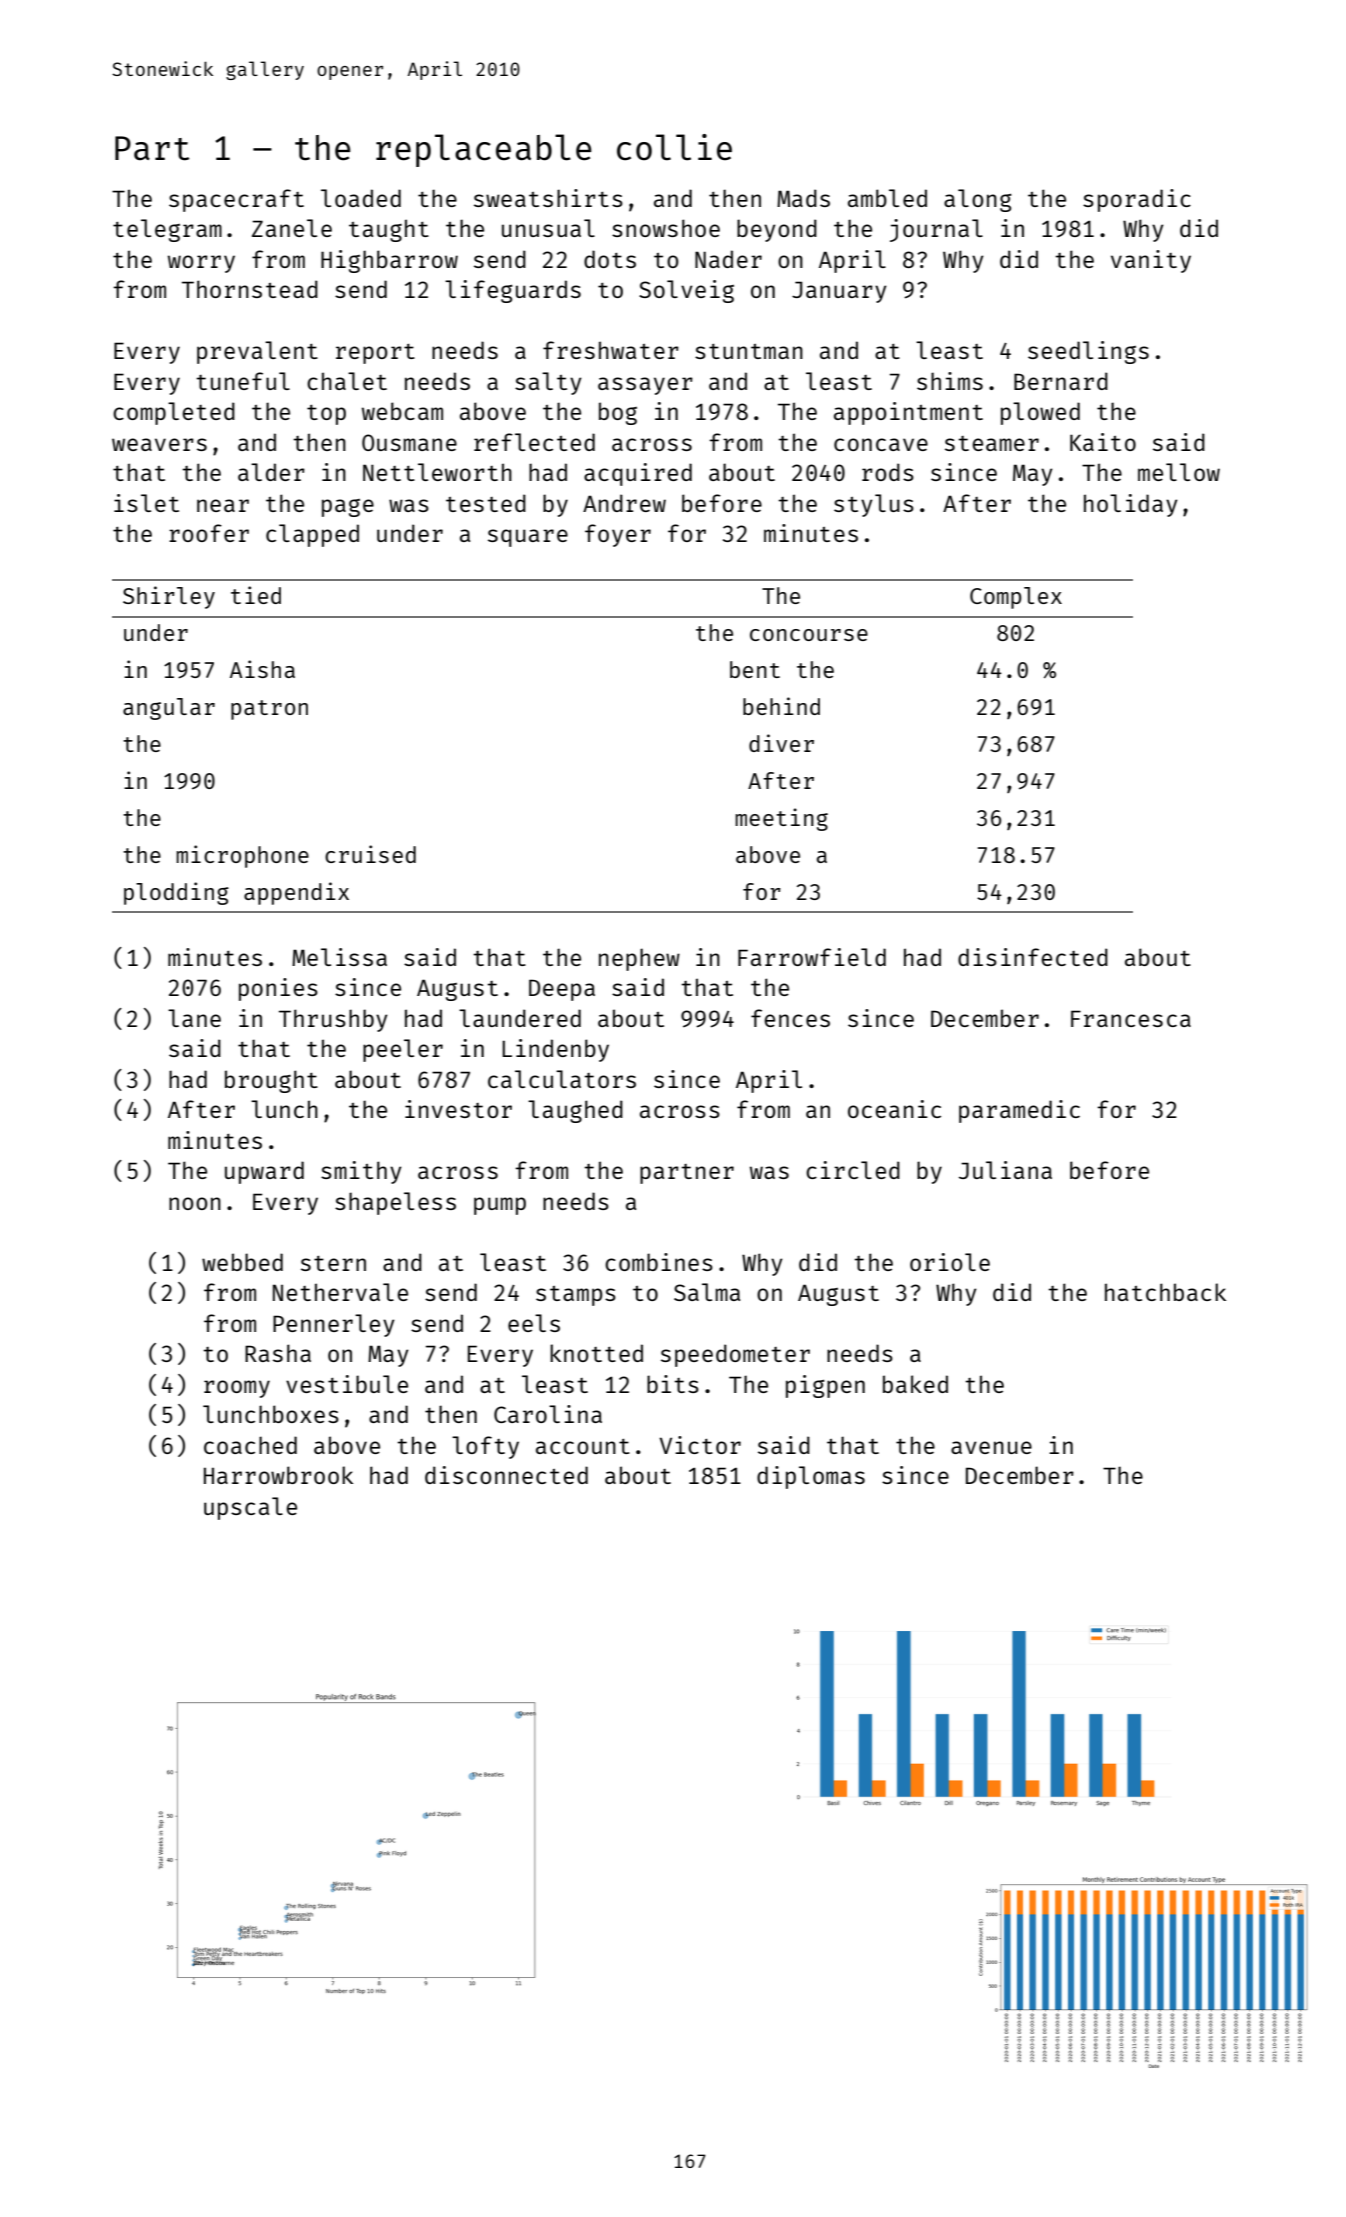  I want to click on snowshoe, so click(666, 228).
